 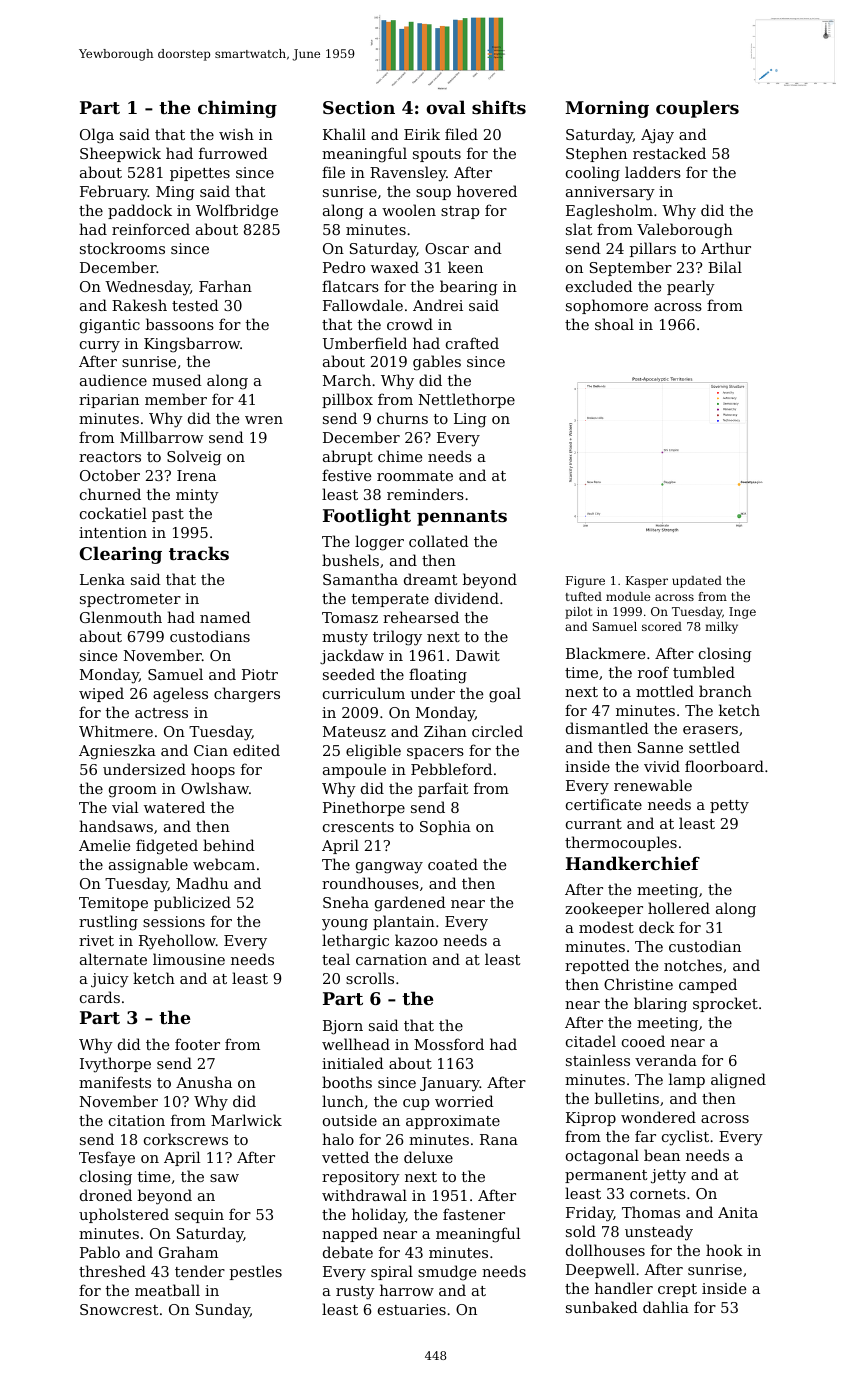 I want to click on Inge, so click(x=742, y=613).
